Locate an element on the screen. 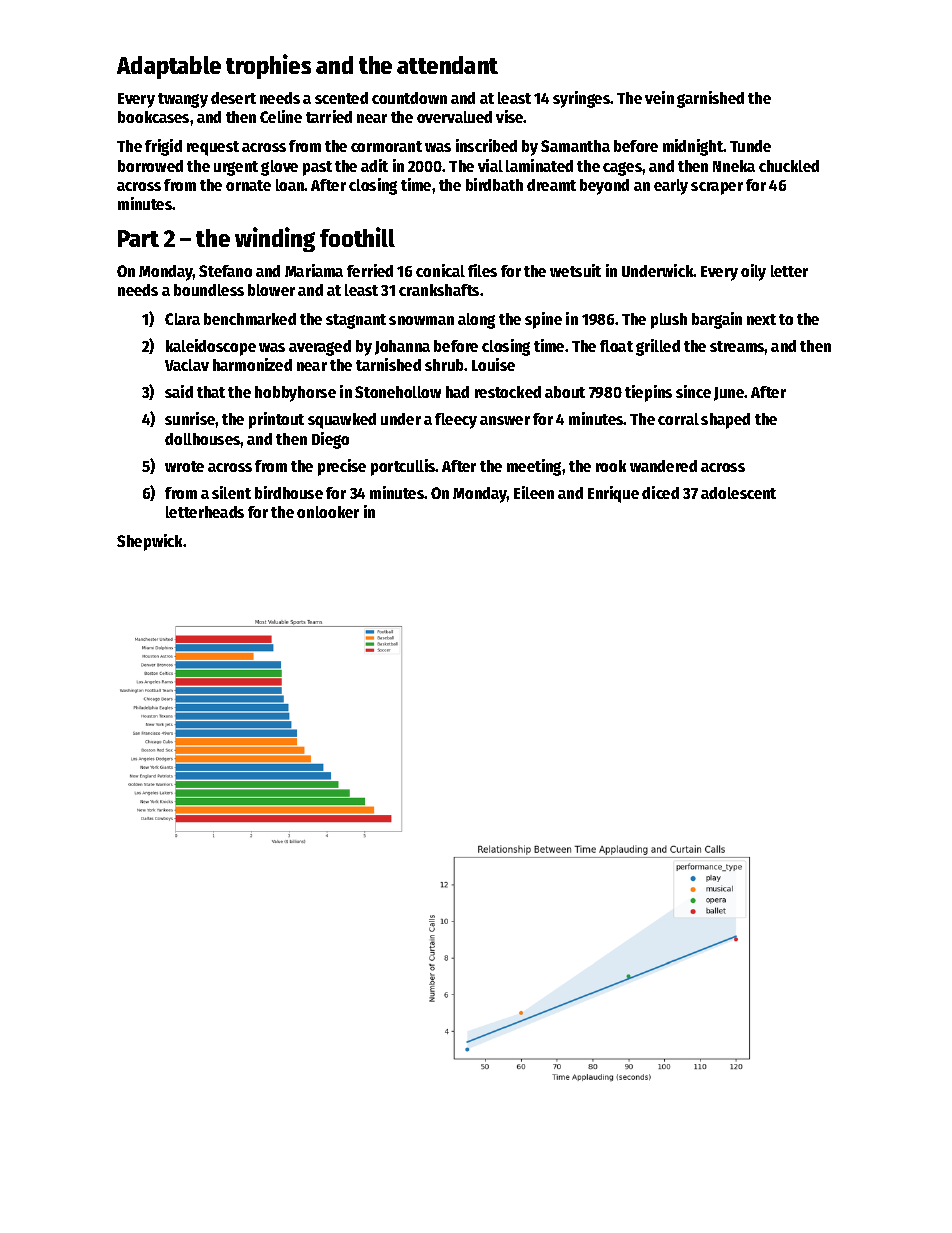  benchmarked is located at coordinates (250, 319).
